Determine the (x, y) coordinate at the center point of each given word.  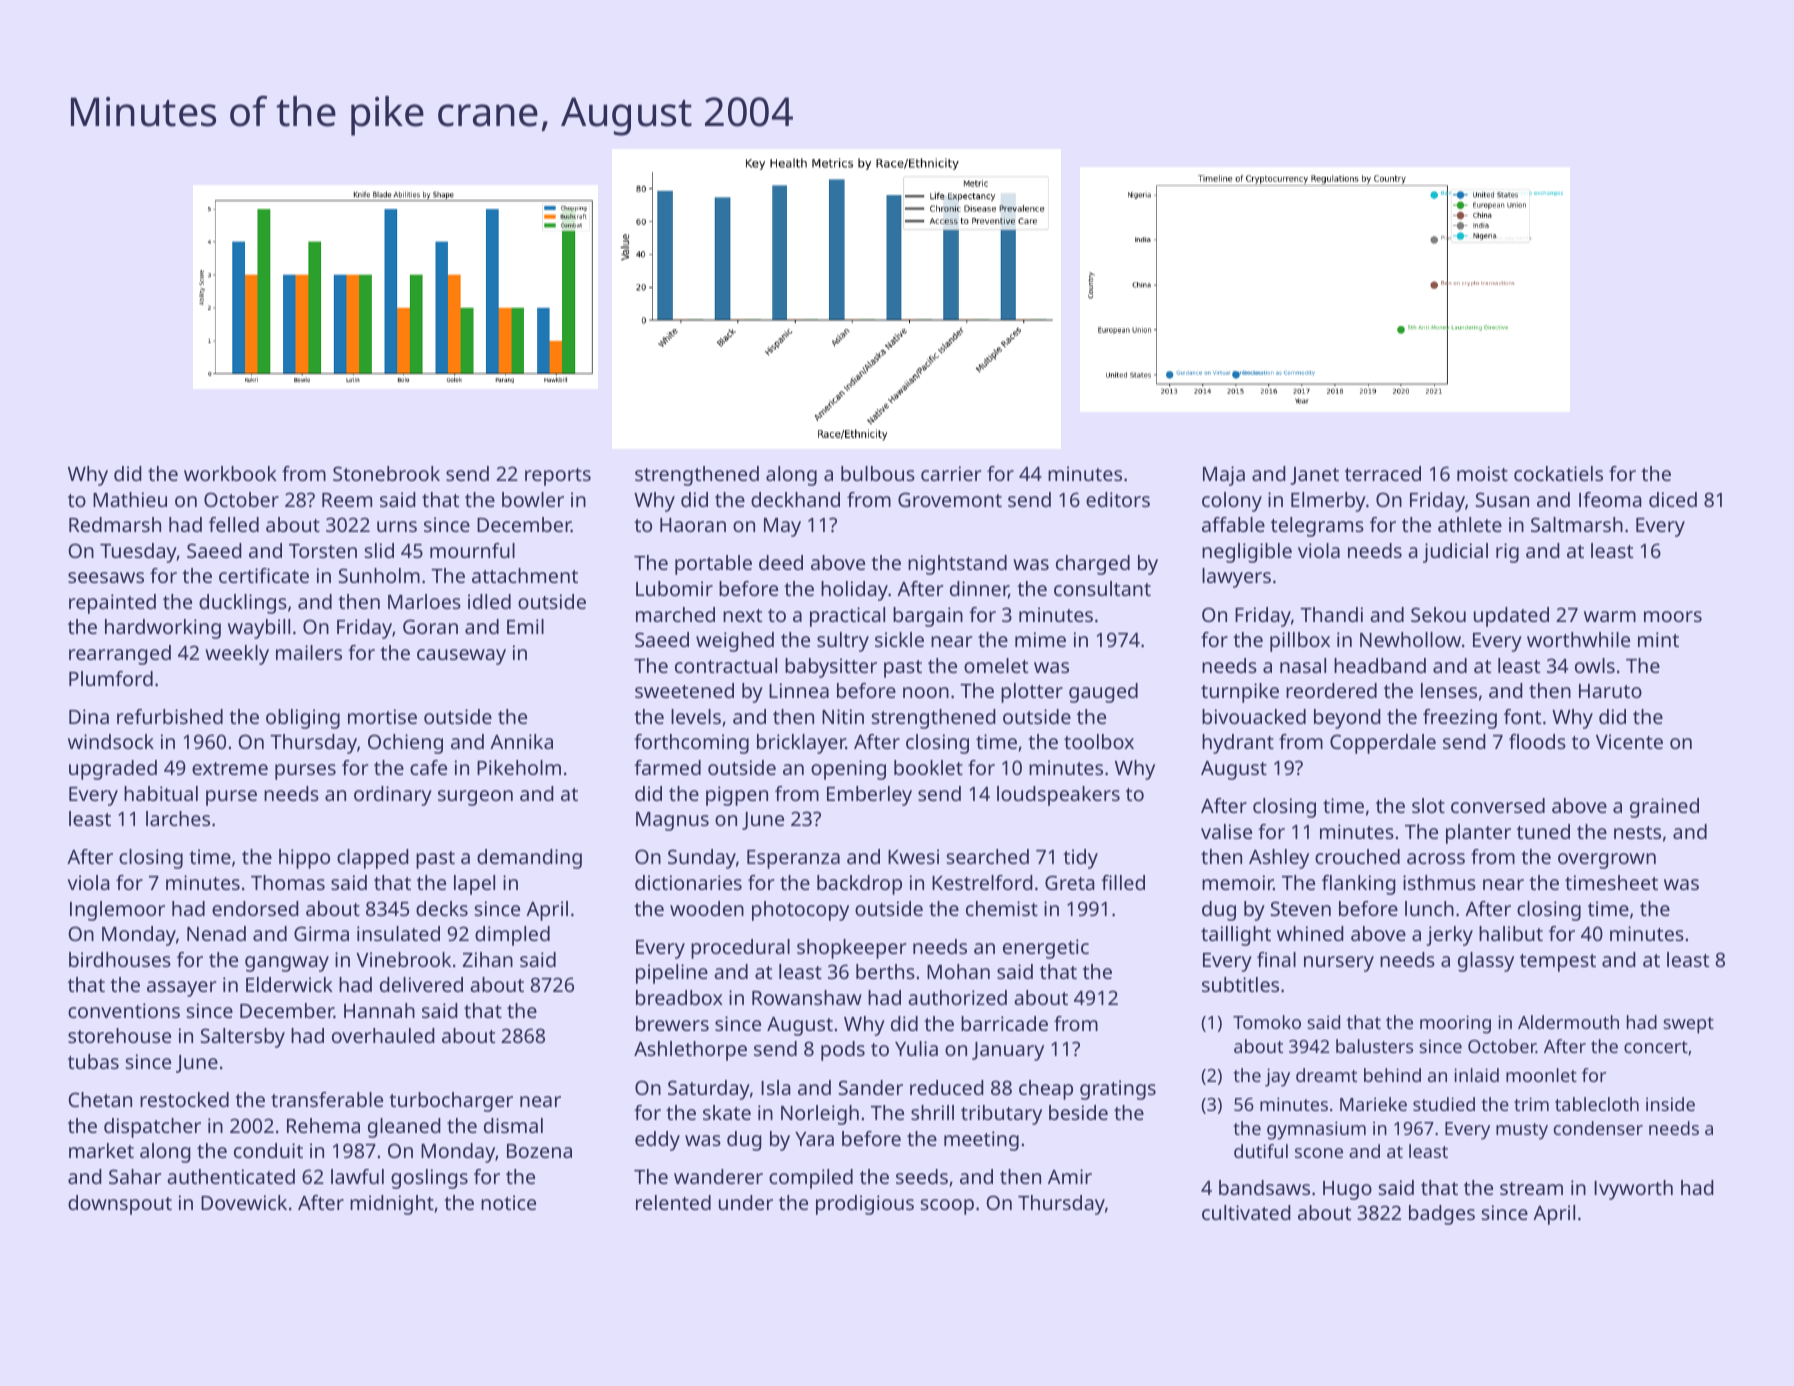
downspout (120, 1205)
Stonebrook (386, 473)
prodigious (865, 1205)
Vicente (1629, 741)
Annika (521, 741)
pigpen (737, 796)
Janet (1314, 476)
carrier (951, 473)
